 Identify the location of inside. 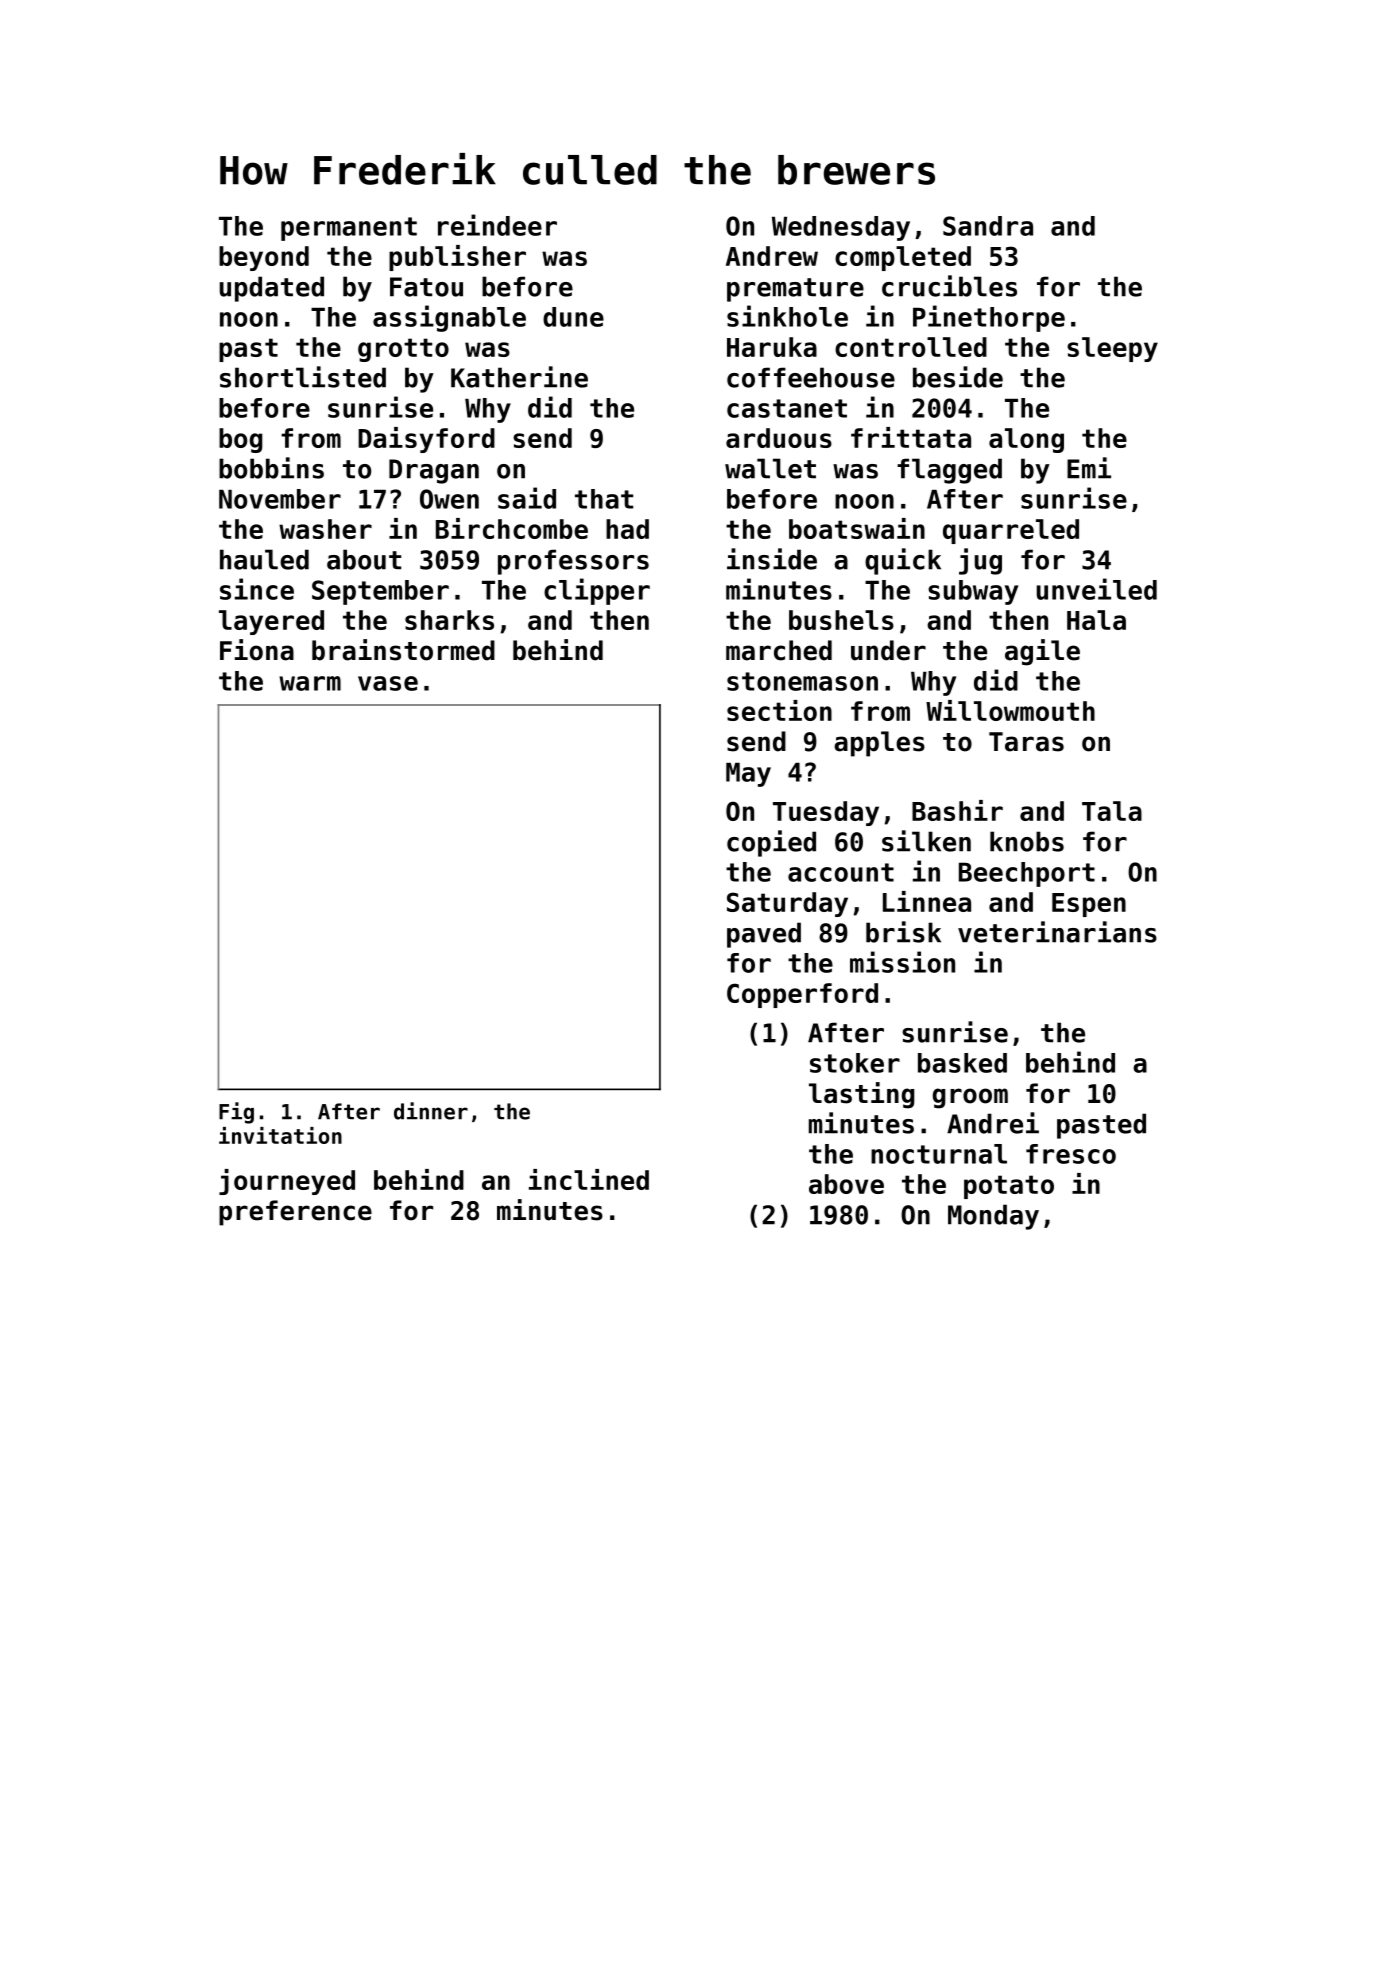
(772, 559).
